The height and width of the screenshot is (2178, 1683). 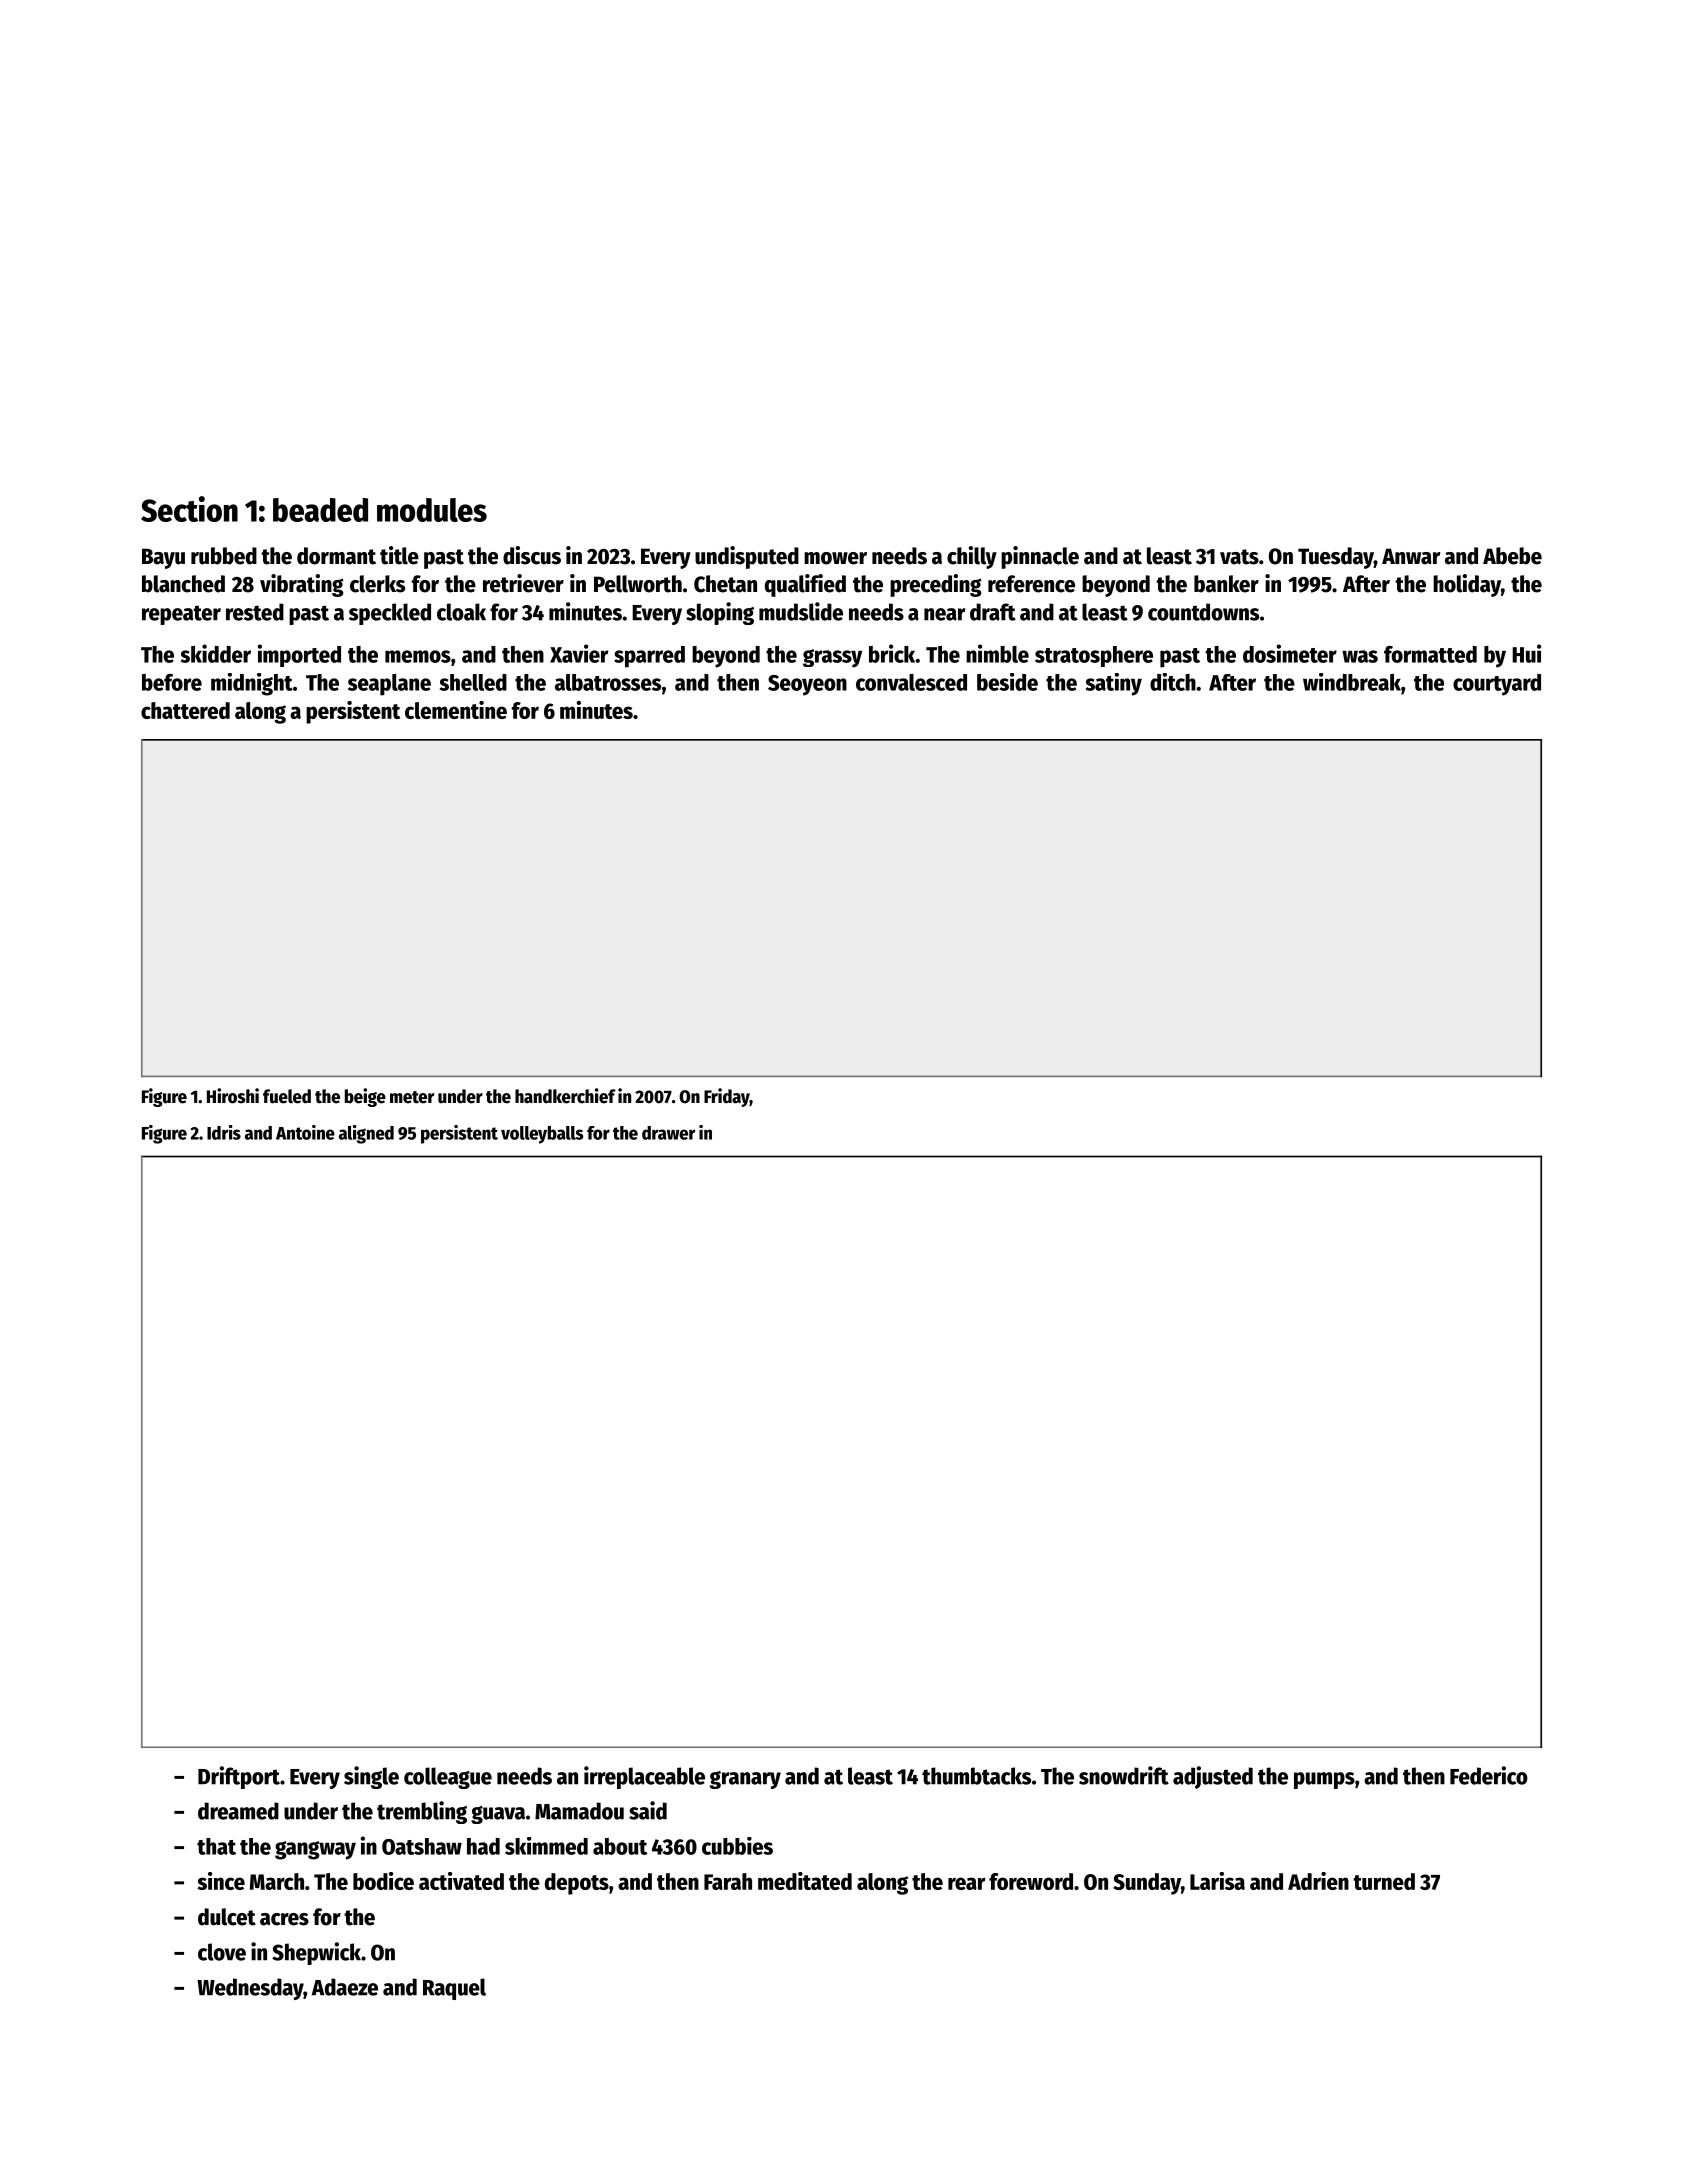 I want to click on windbreak, so click(x=1352, y=682).
